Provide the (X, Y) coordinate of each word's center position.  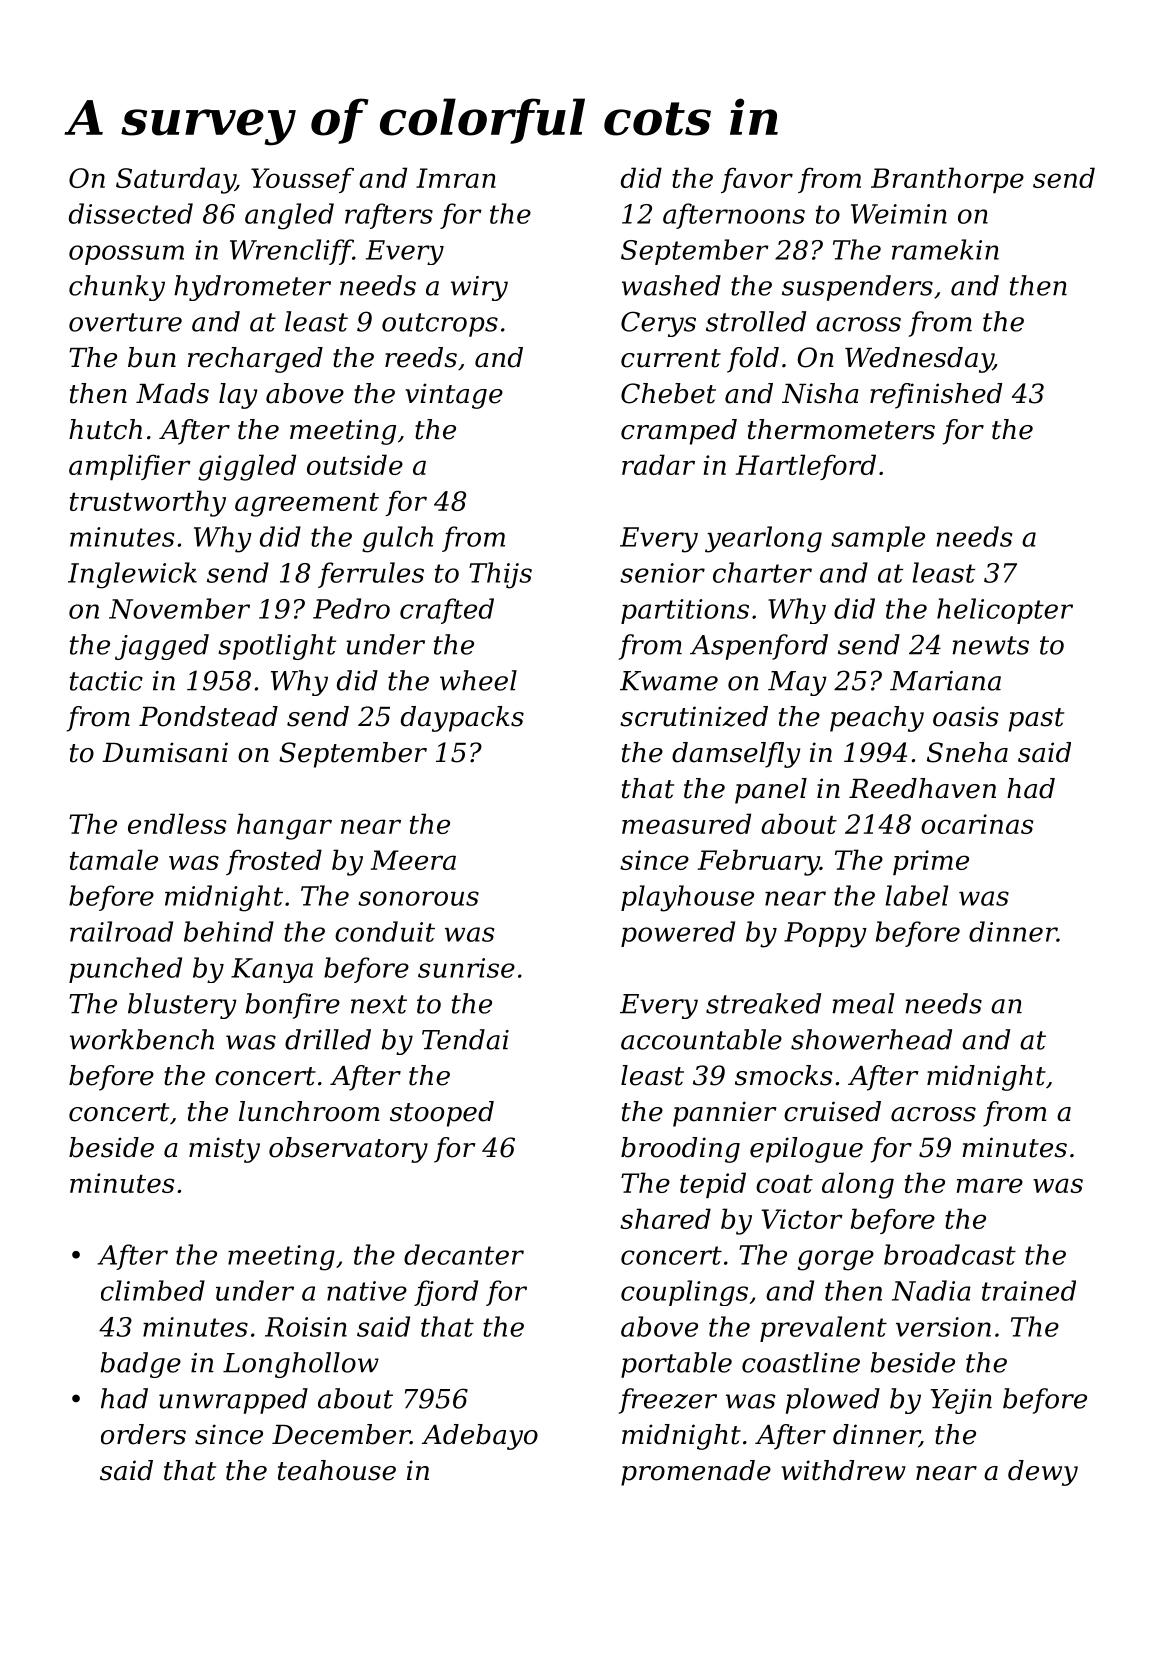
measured (686, 823)
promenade (696, 1473)
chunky (117, 288)
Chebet (668, 393)
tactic (106, 681)
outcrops (440, 325)
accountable (701, 1039)
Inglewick (132, 575)
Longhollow (301, 1365)
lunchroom (309, 1111)
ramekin (945, 249)
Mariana (945, 681)
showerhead (871, 1039)
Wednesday (919, 360)
